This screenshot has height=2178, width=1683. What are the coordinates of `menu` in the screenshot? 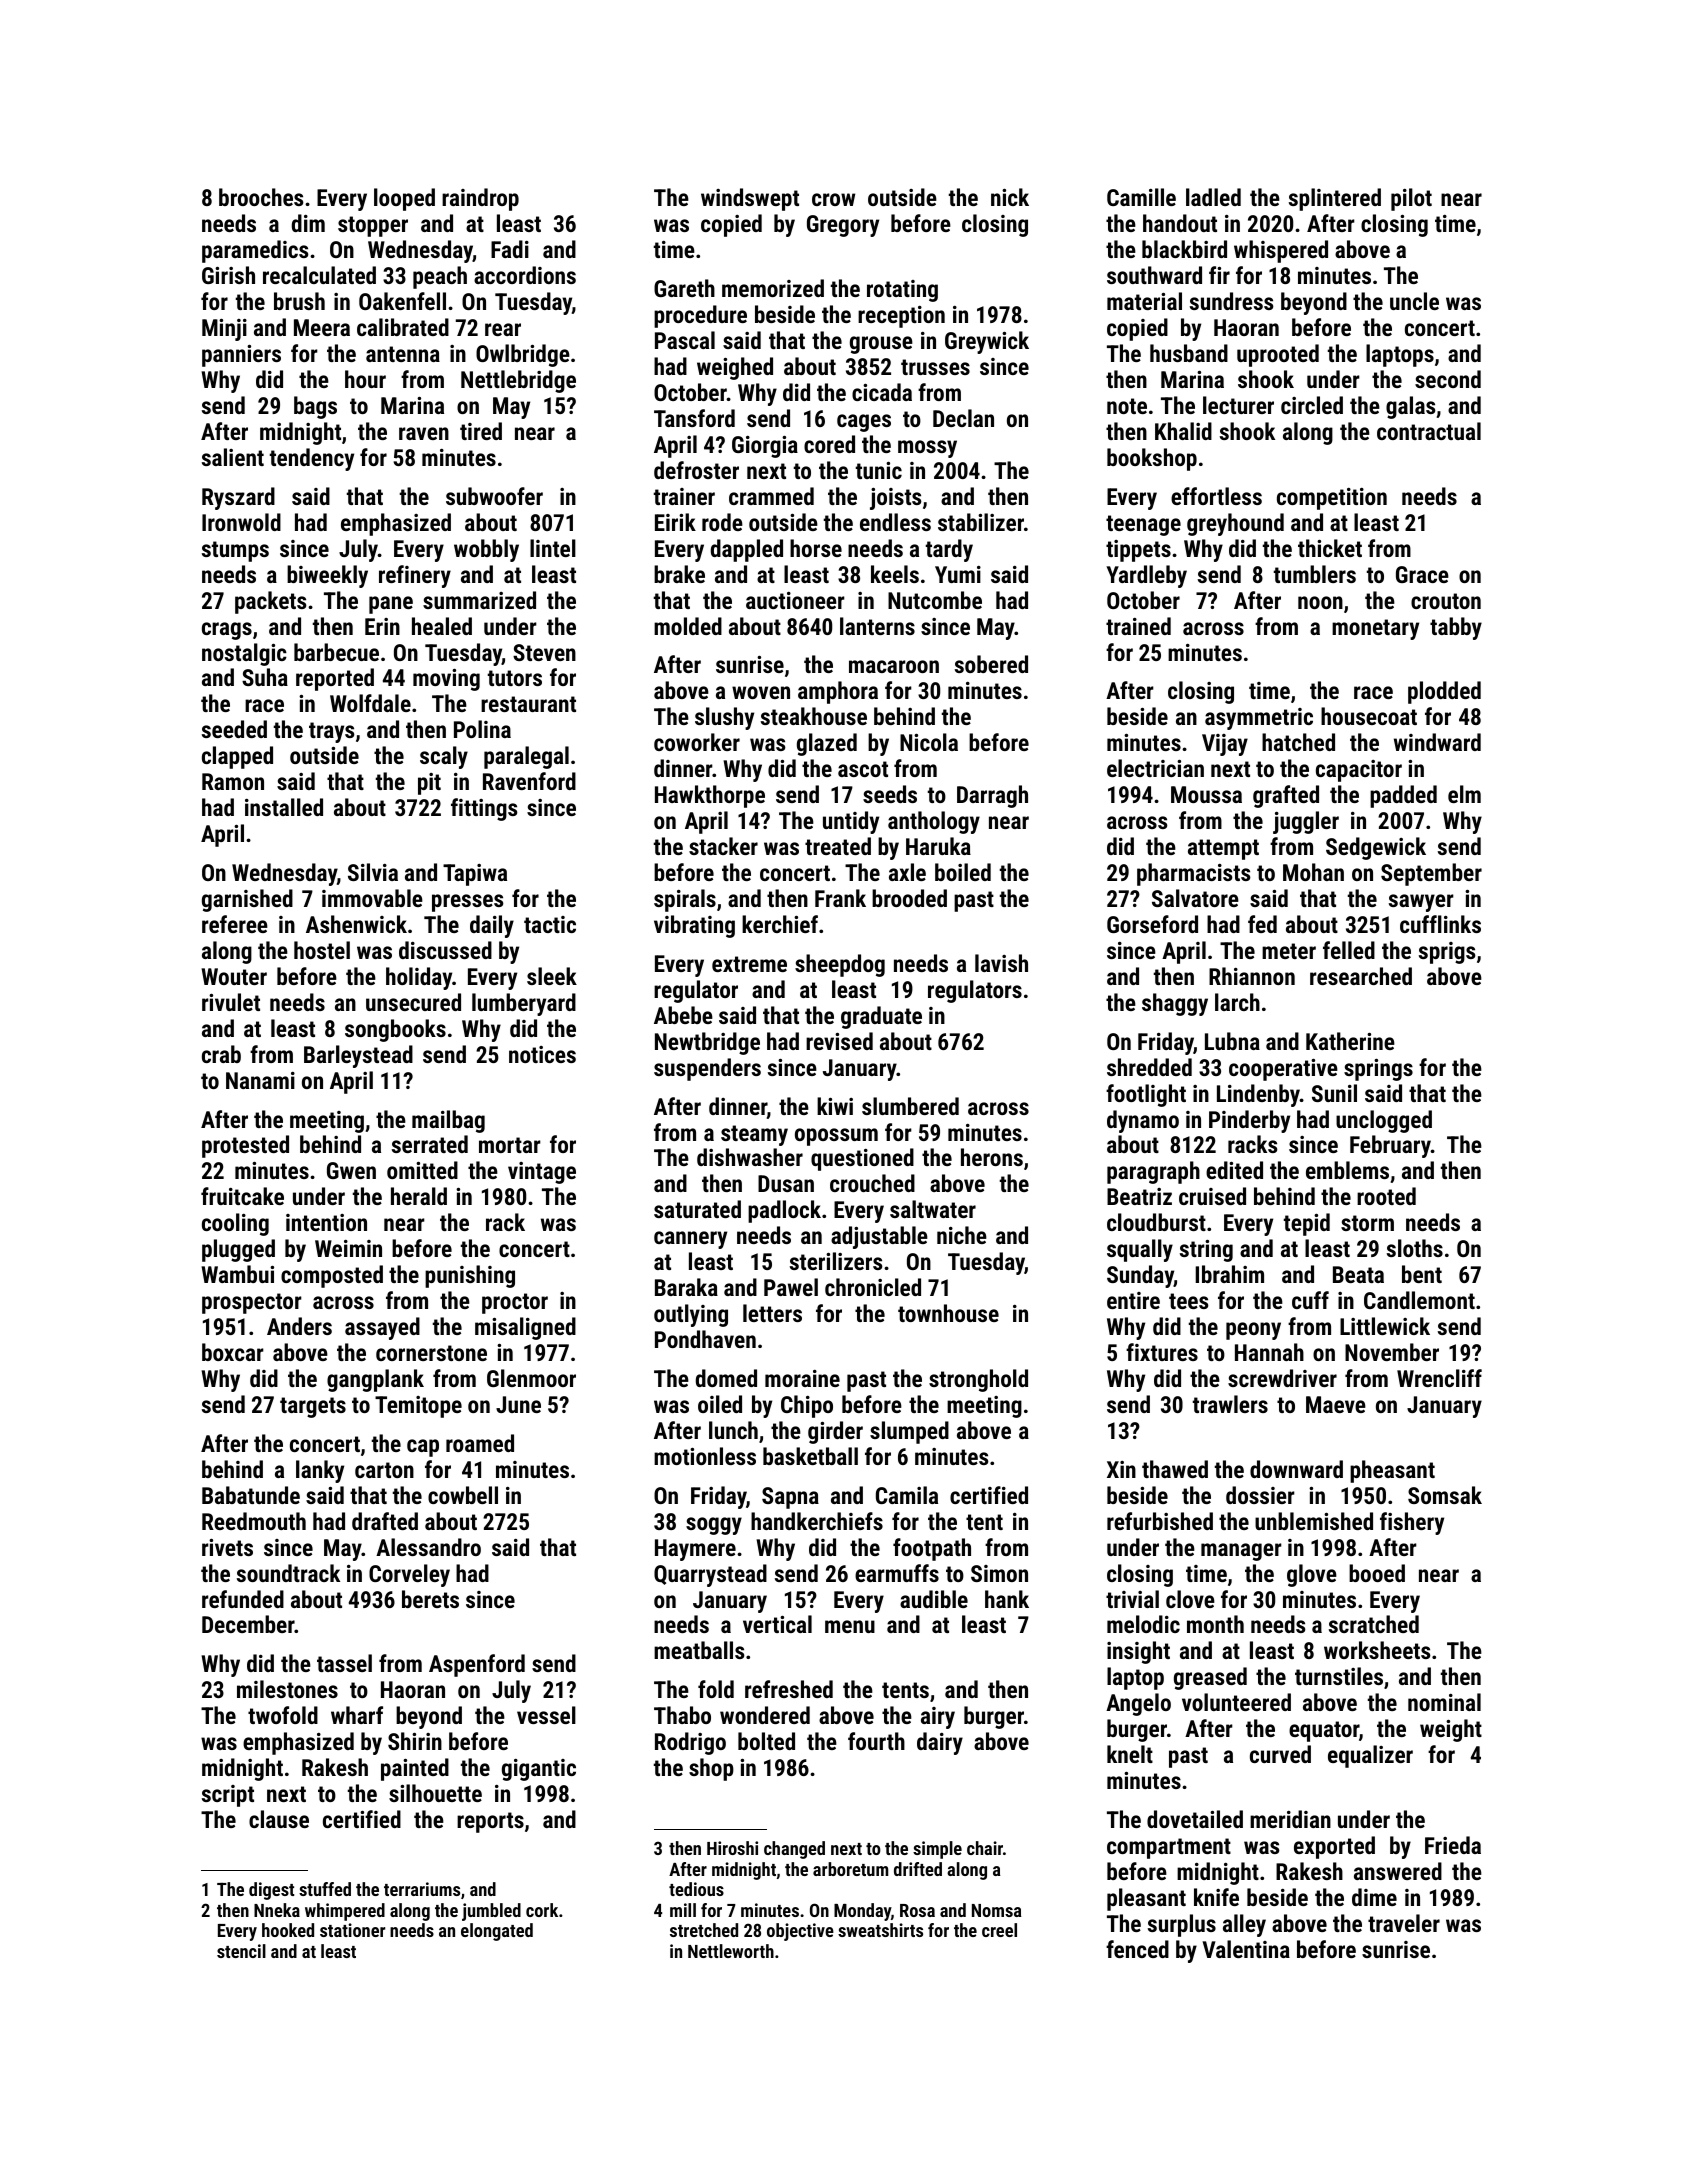 It's located at (850, 1626).
